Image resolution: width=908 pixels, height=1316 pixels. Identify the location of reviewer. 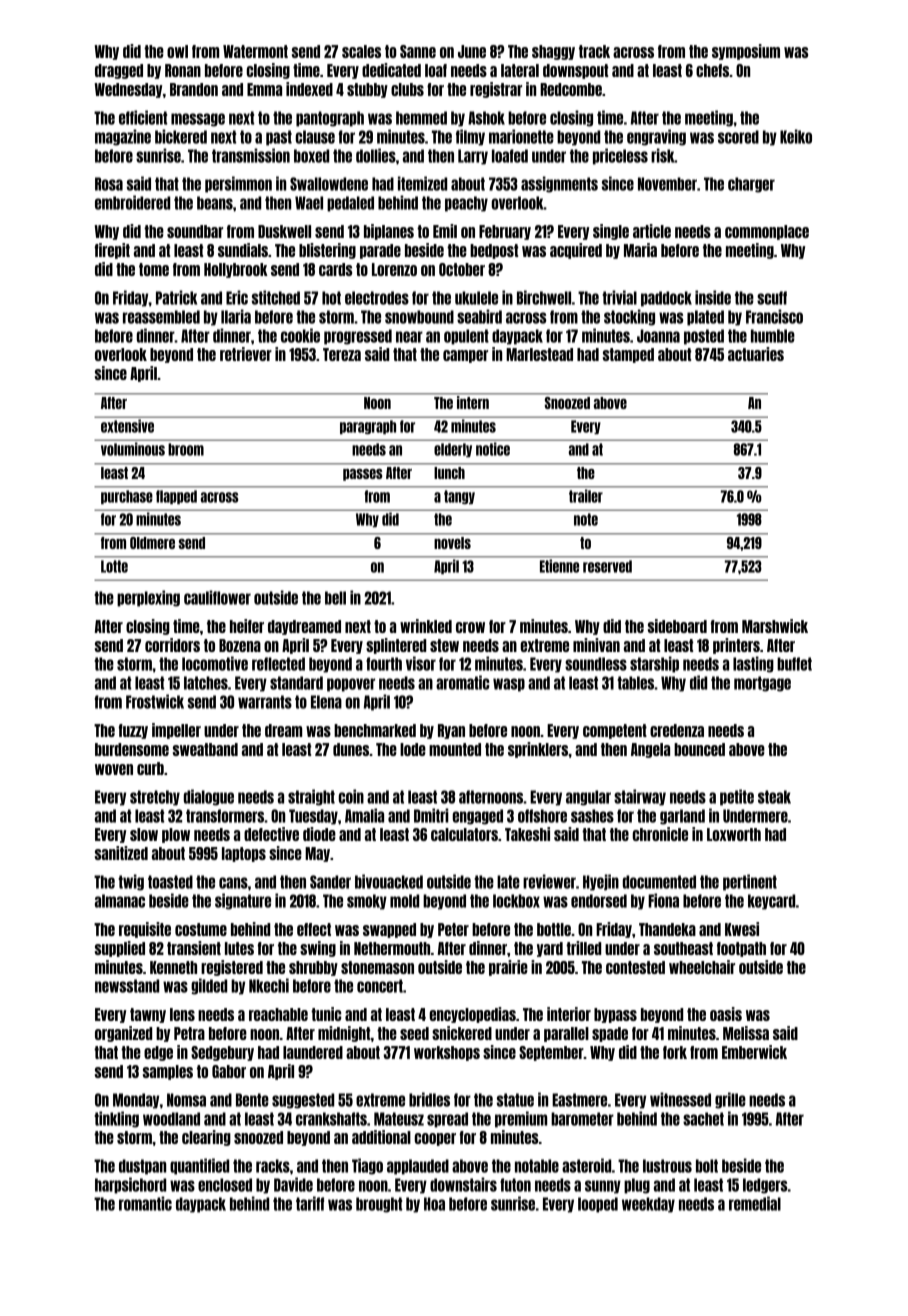
(549, 881).
